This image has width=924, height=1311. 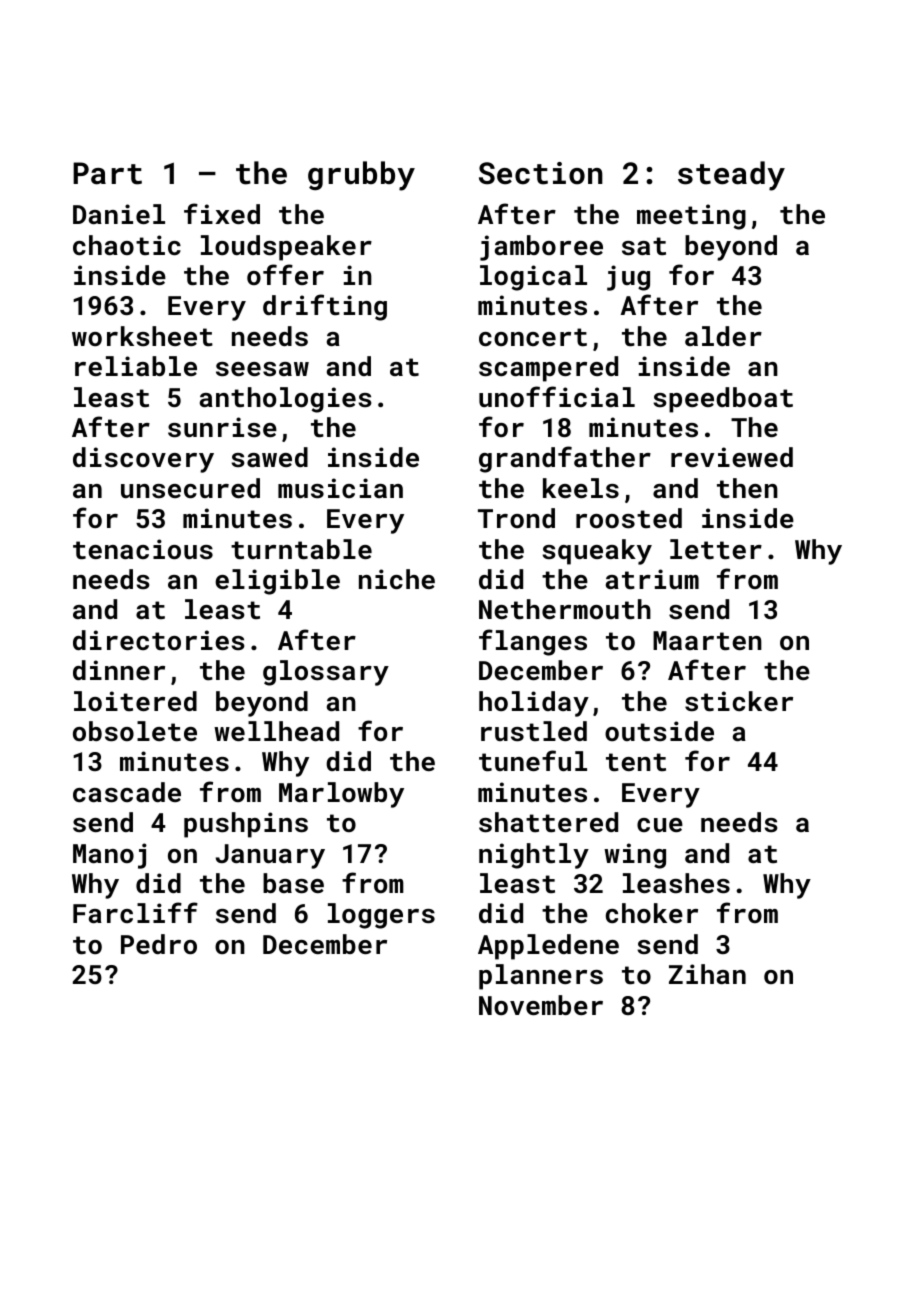 What do you see at coordinates (541, 173) in the image?
I see `Section` at bounding box center [541, 173].
